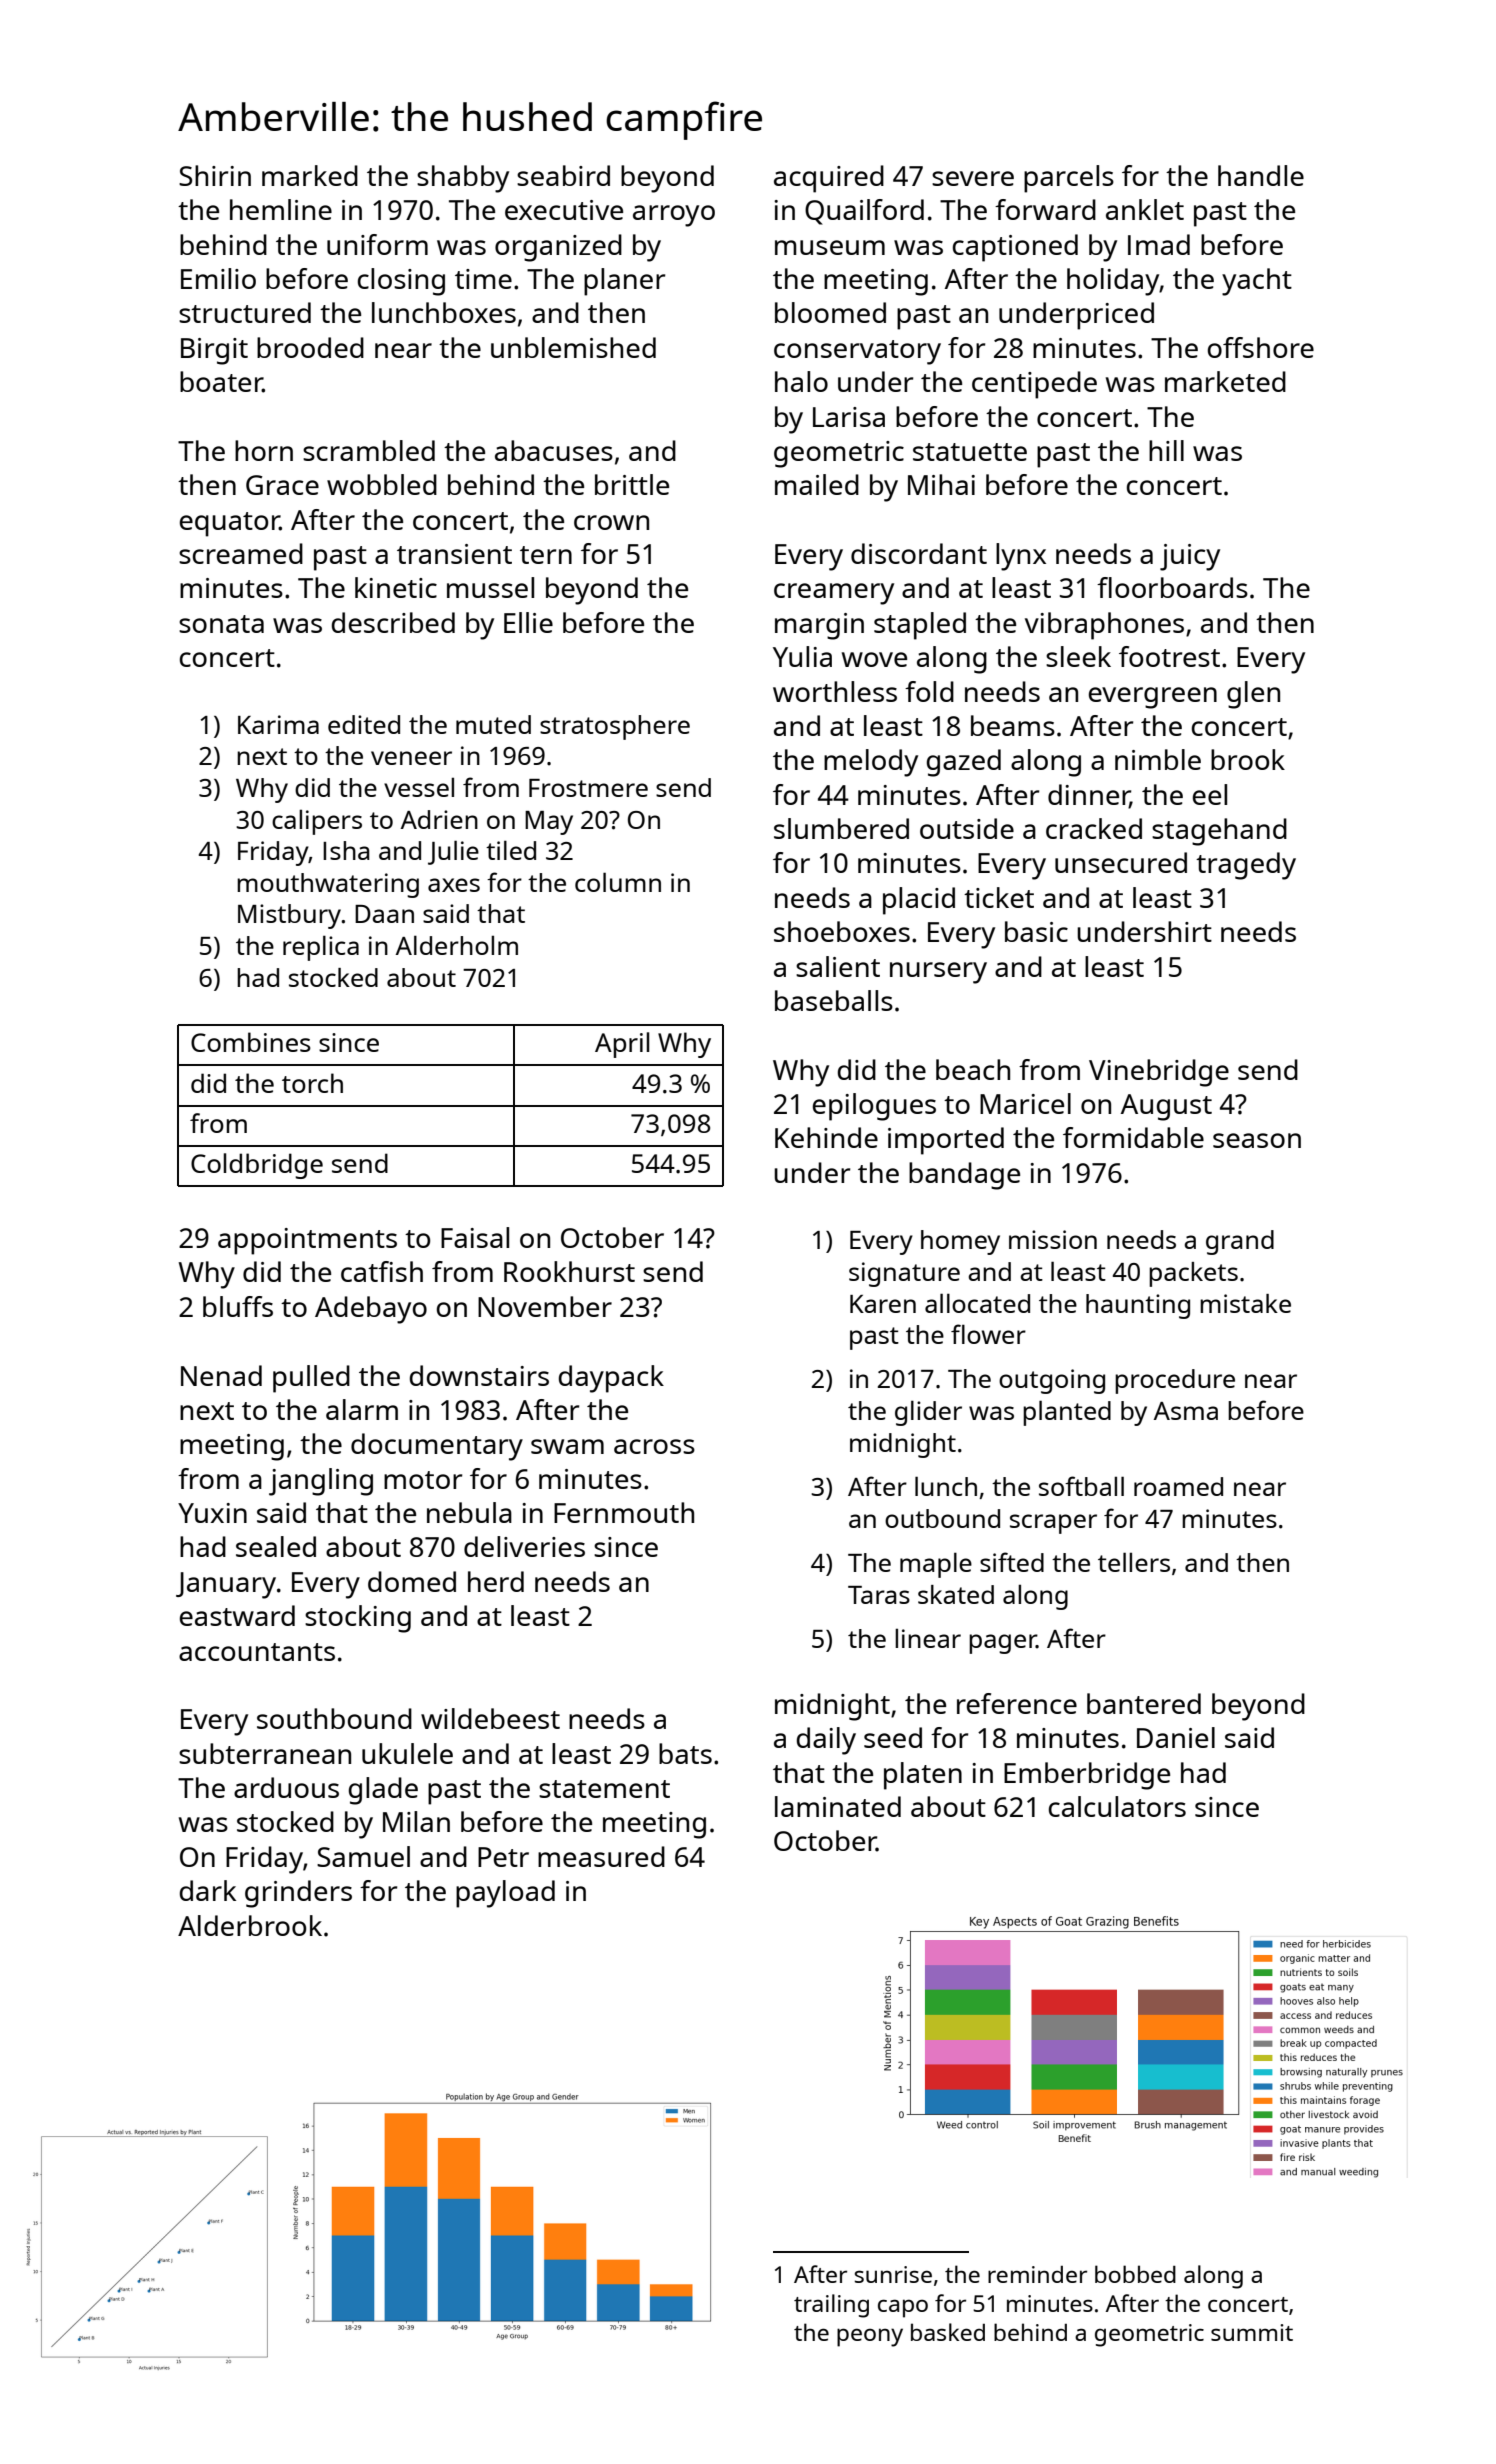 Image resolution: width=1496 pixels, height=2464 pixels. Describe the element at coordinates (1153, 698) in the screenshot. I see `evergreen` at that location.
